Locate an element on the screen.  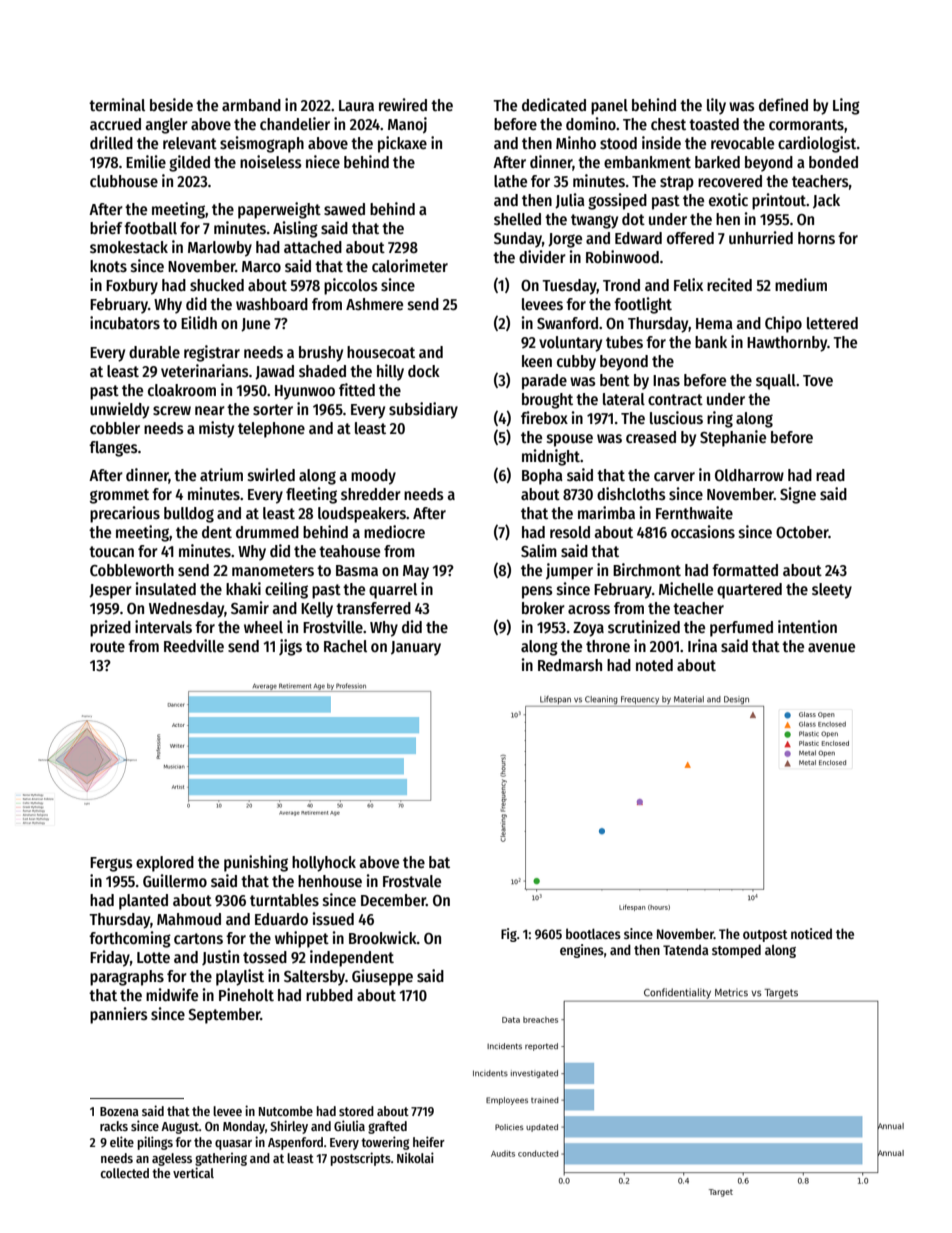
firebox is located at coordinates (544, 417).
